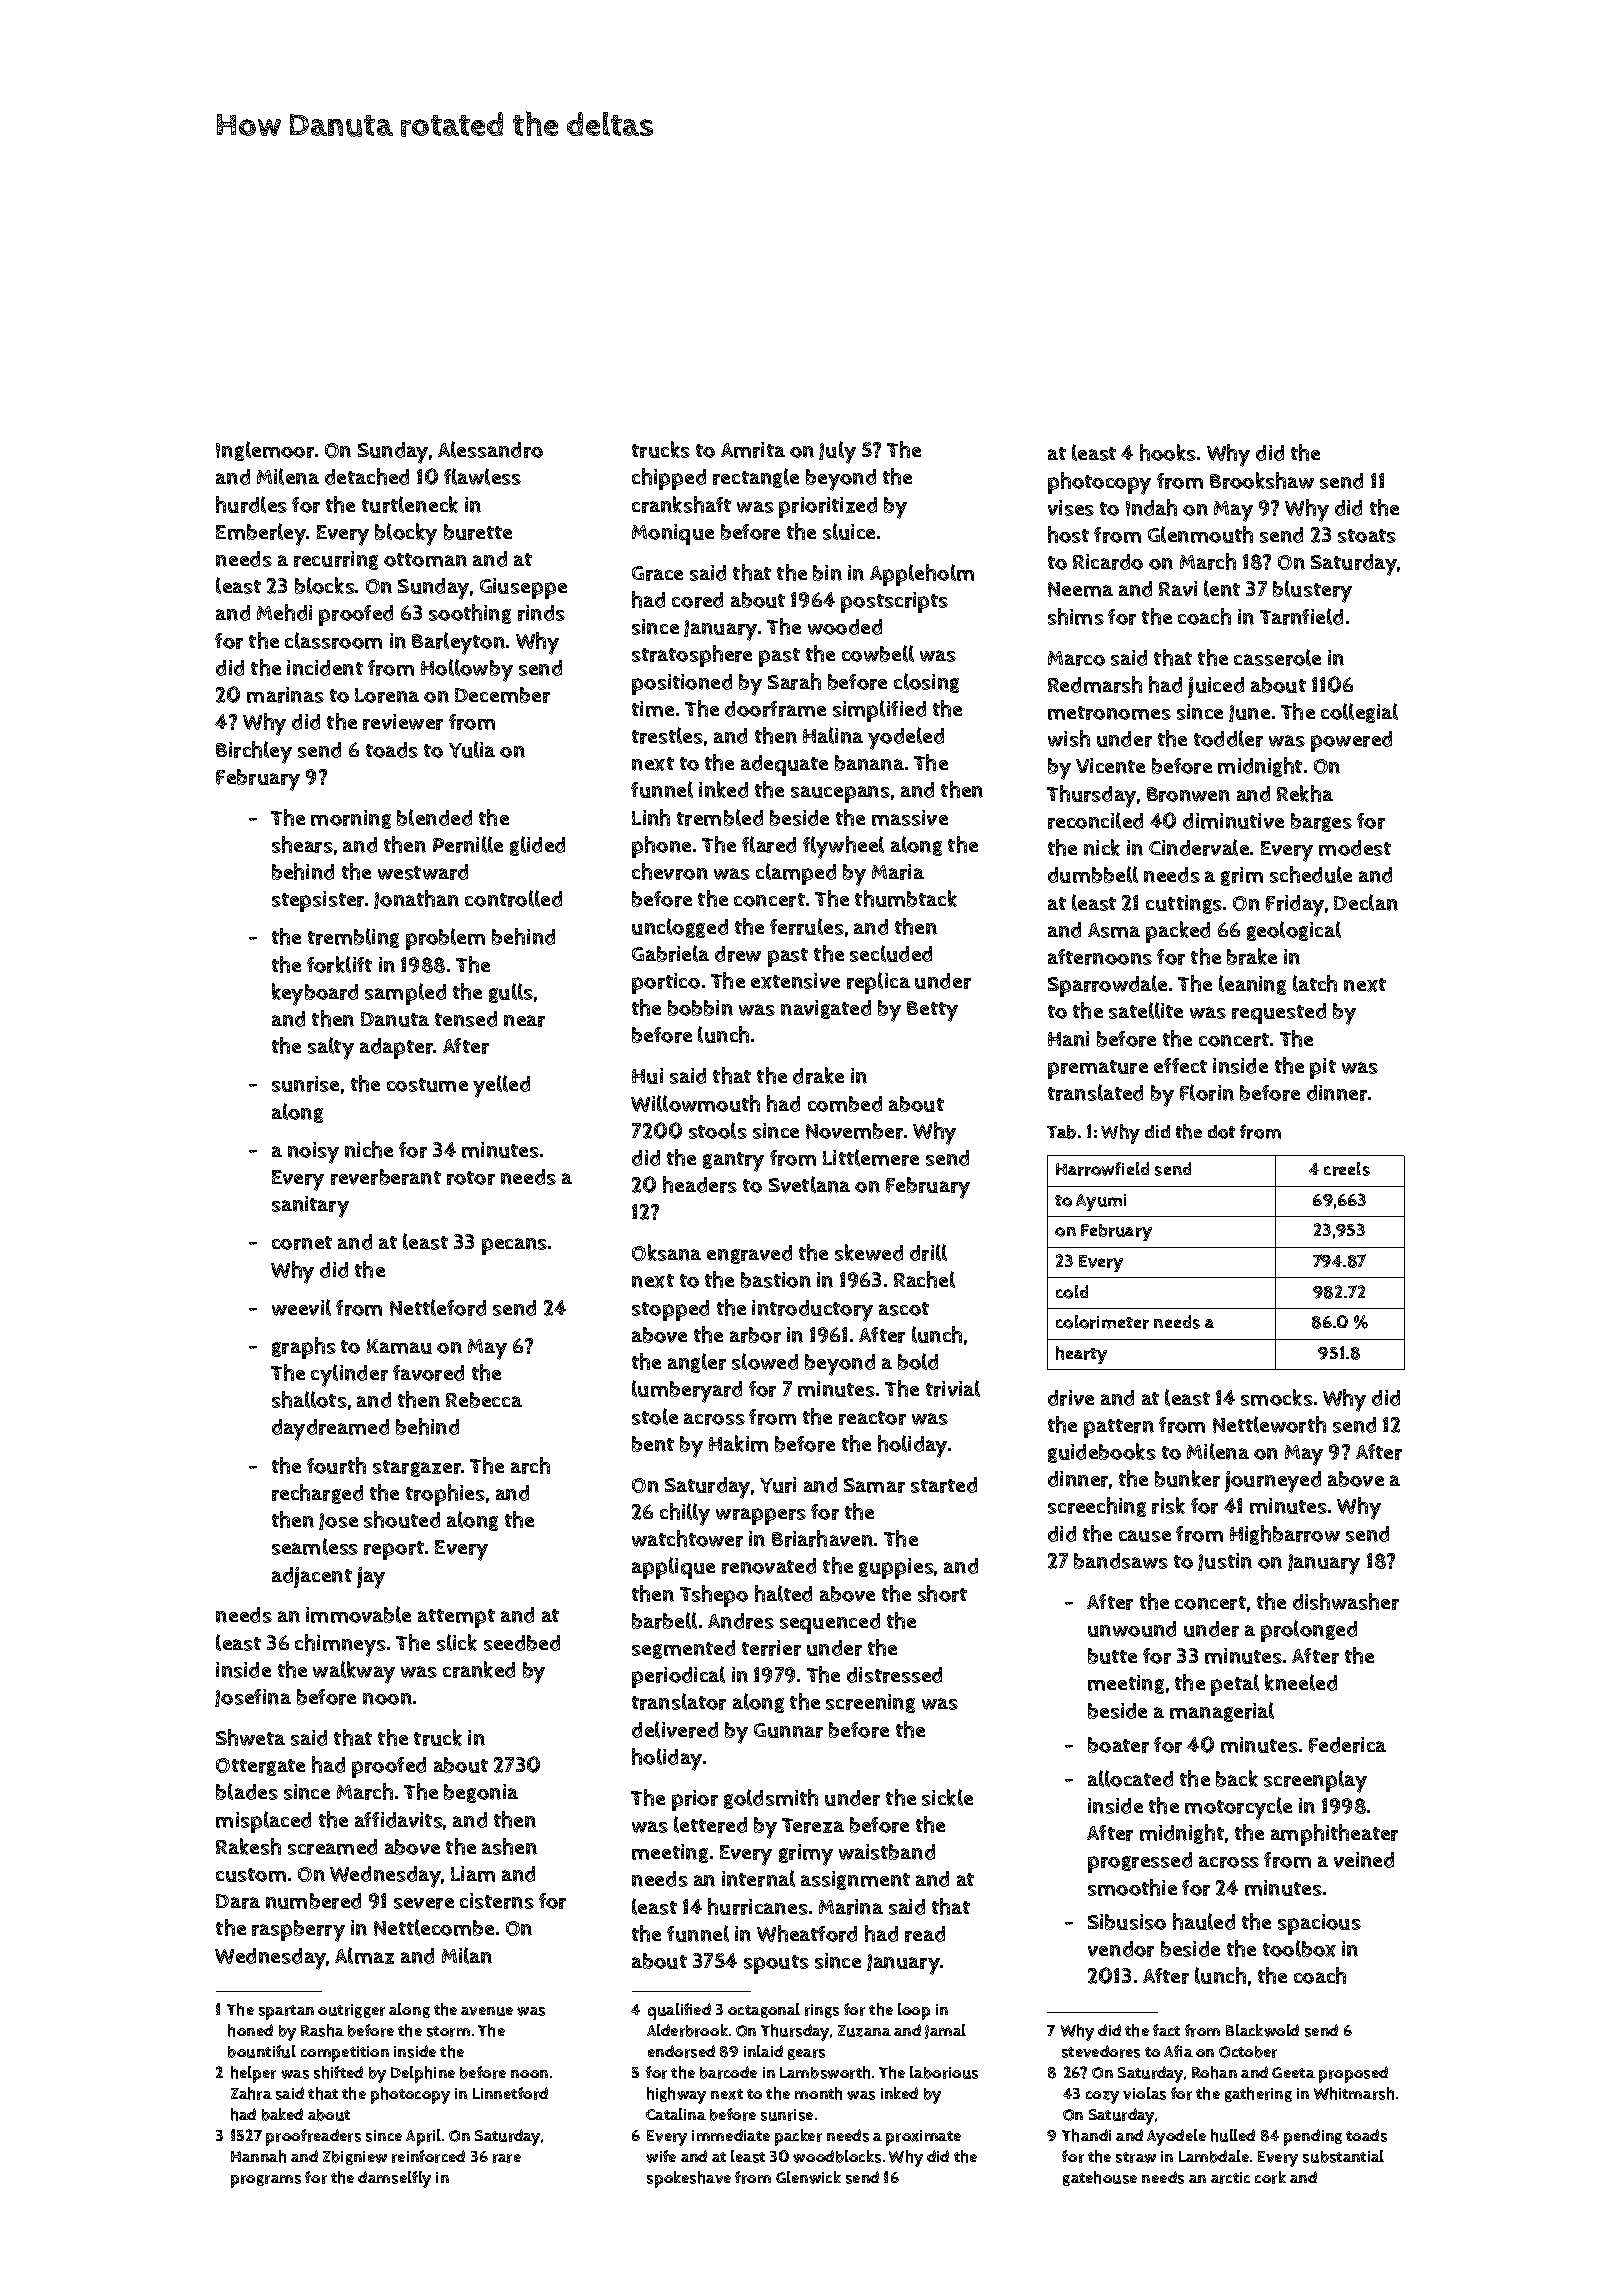  I want to click on avenue, so click(487, 2011).
